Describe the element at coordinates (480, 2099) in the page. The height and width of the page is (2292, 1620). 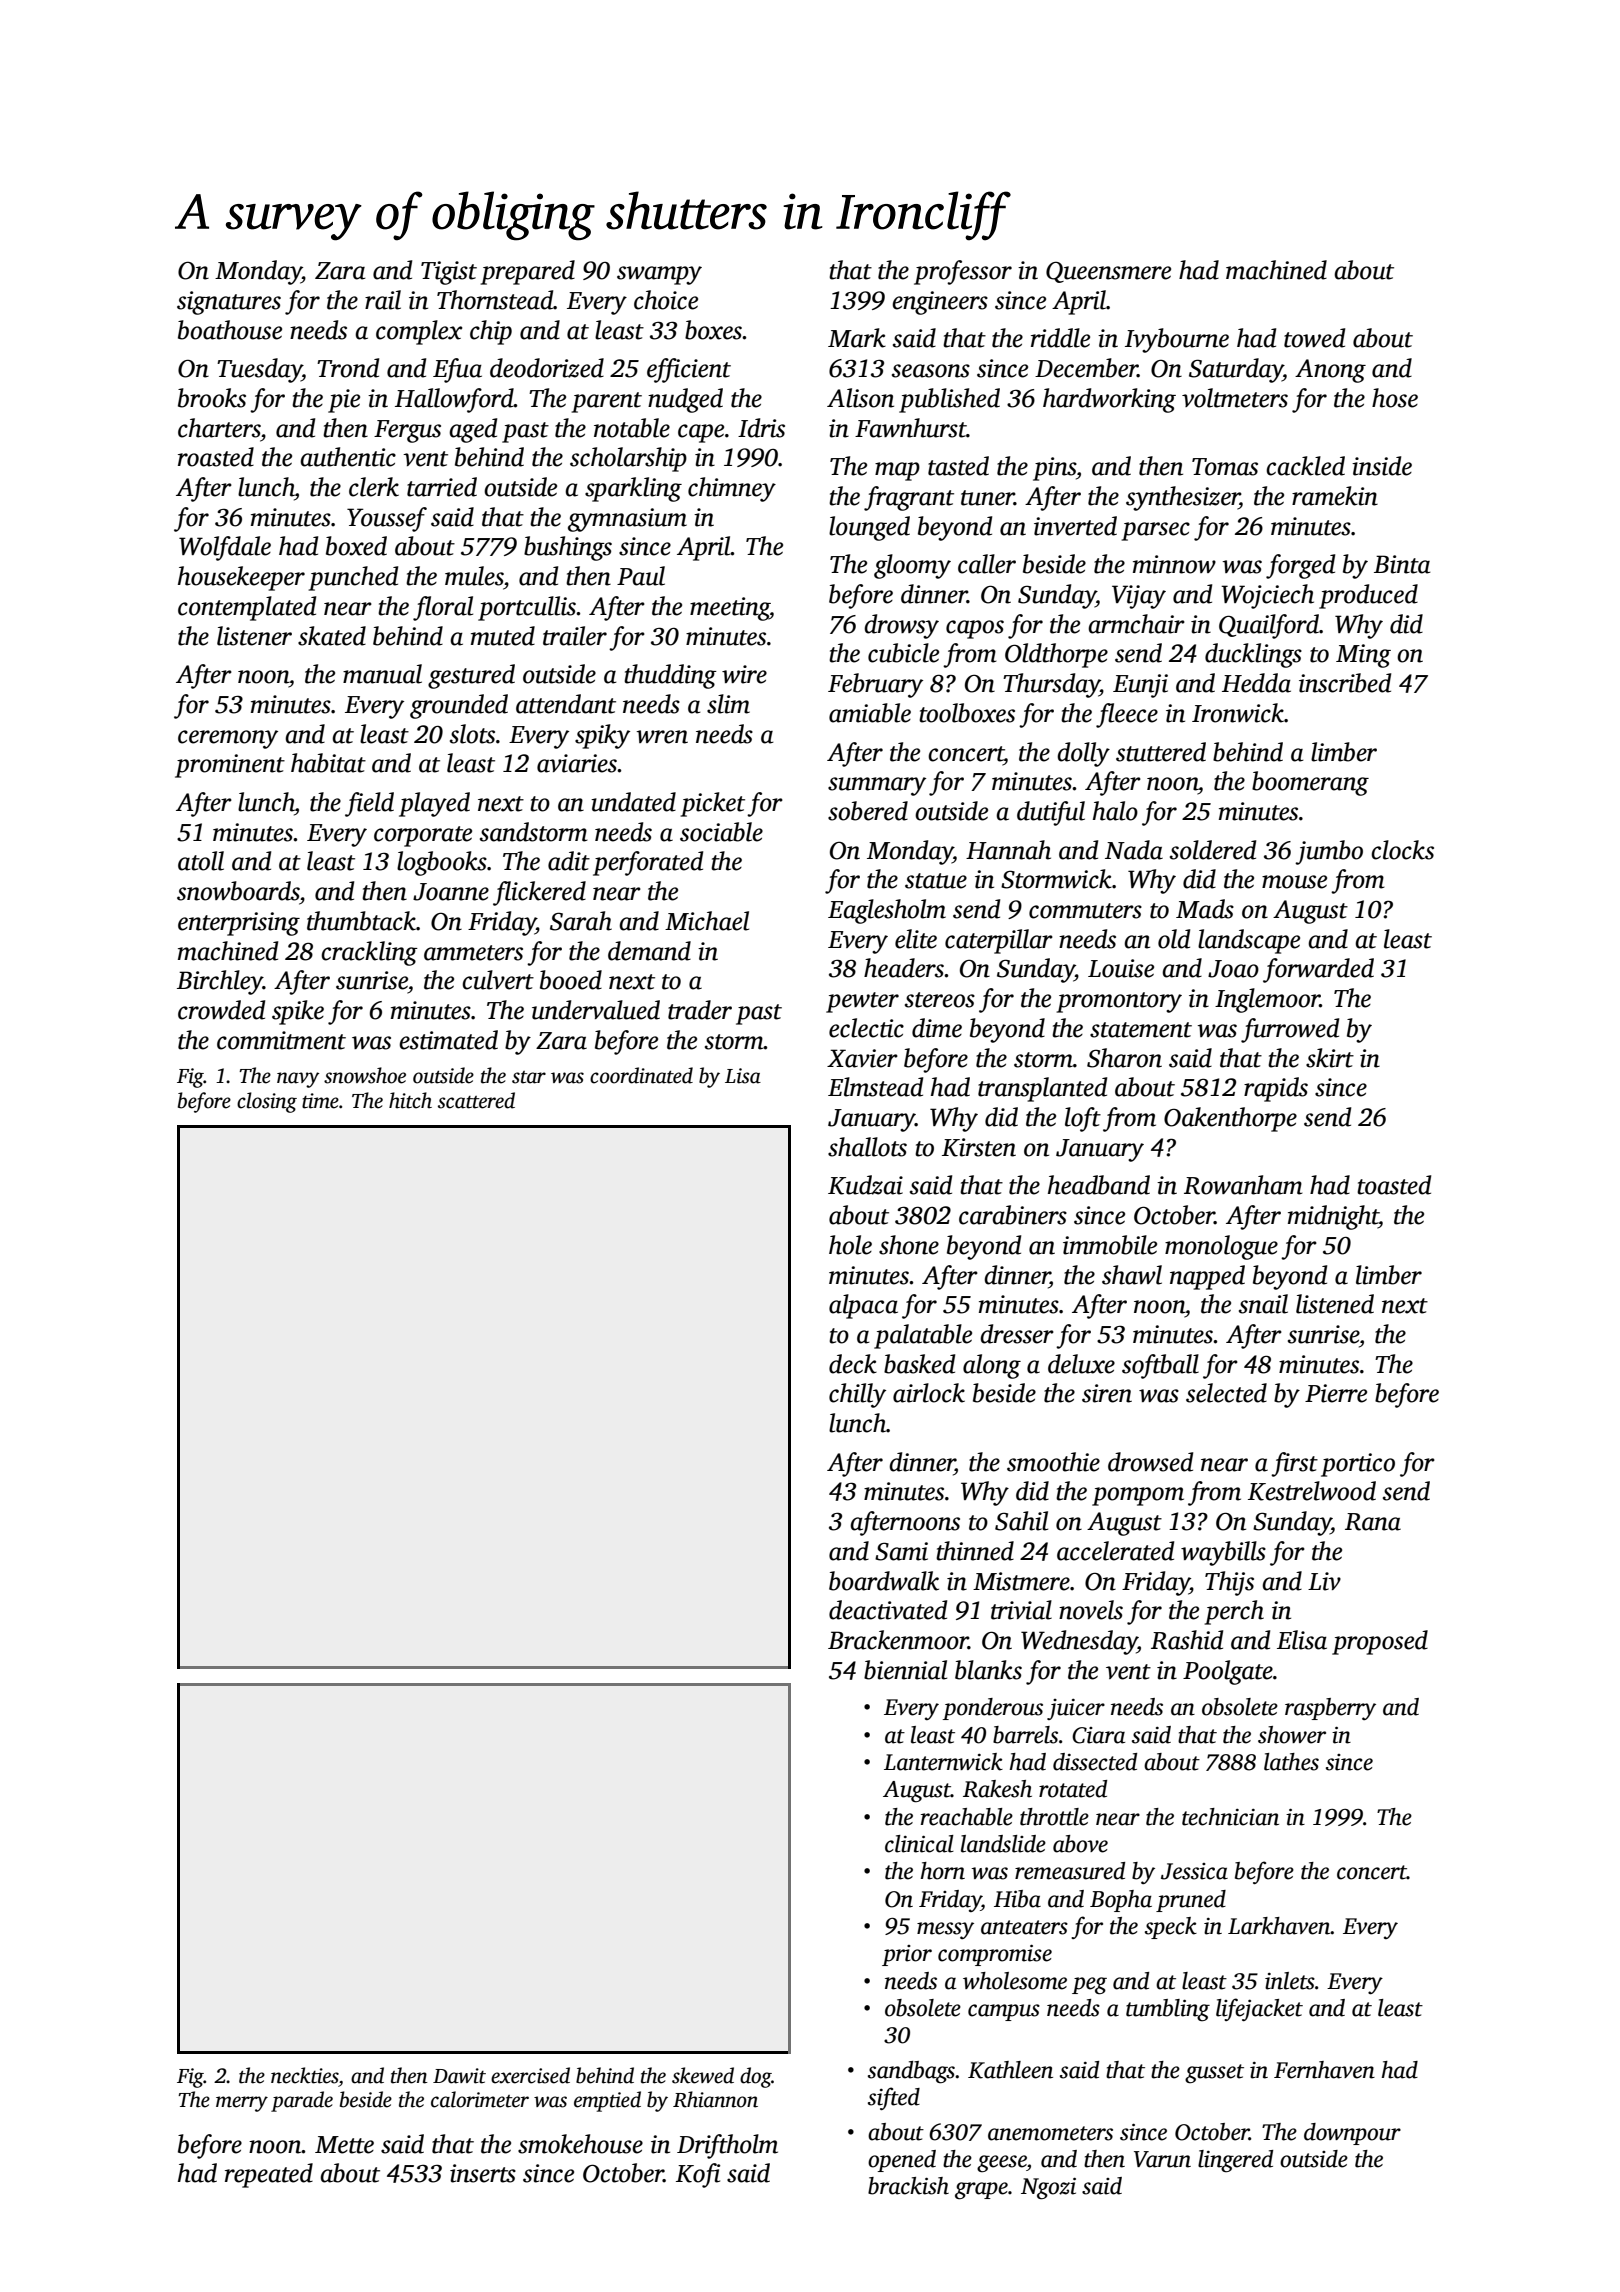
I see `calorimeter` at that location.
